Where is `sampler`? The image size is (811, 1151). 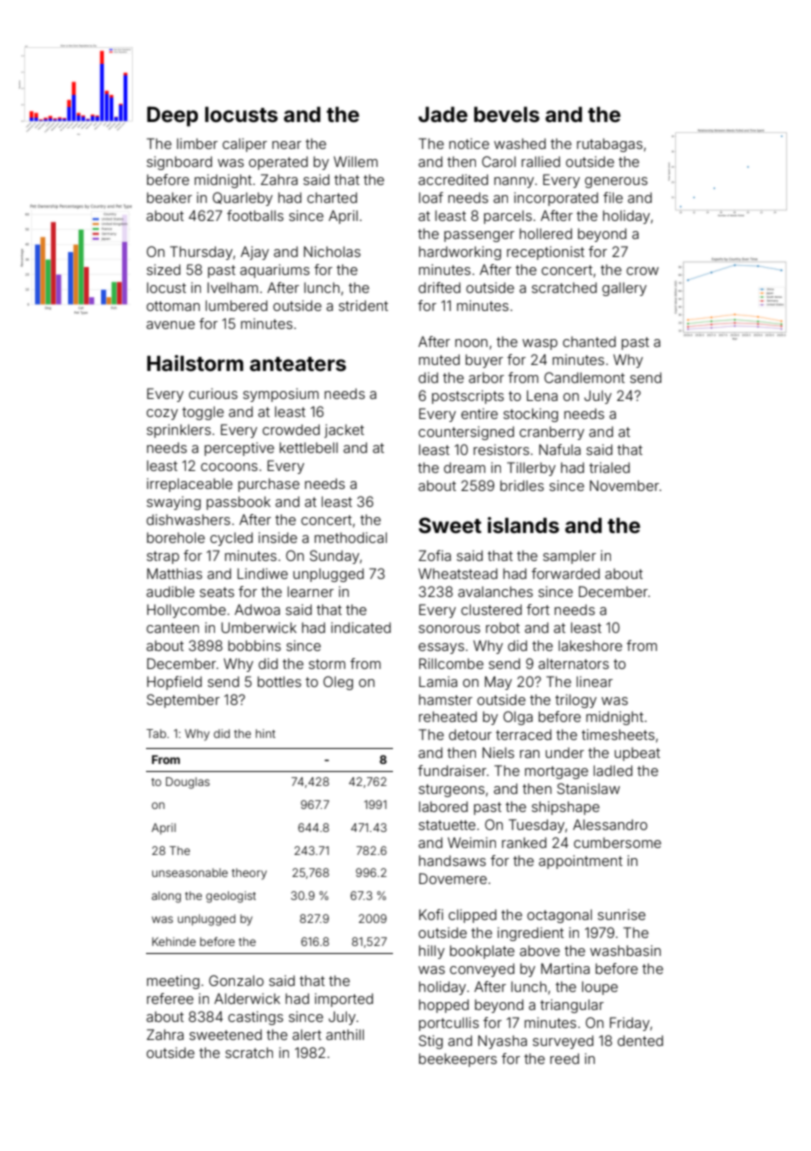 sampler is located at coordinates (569, 557).
